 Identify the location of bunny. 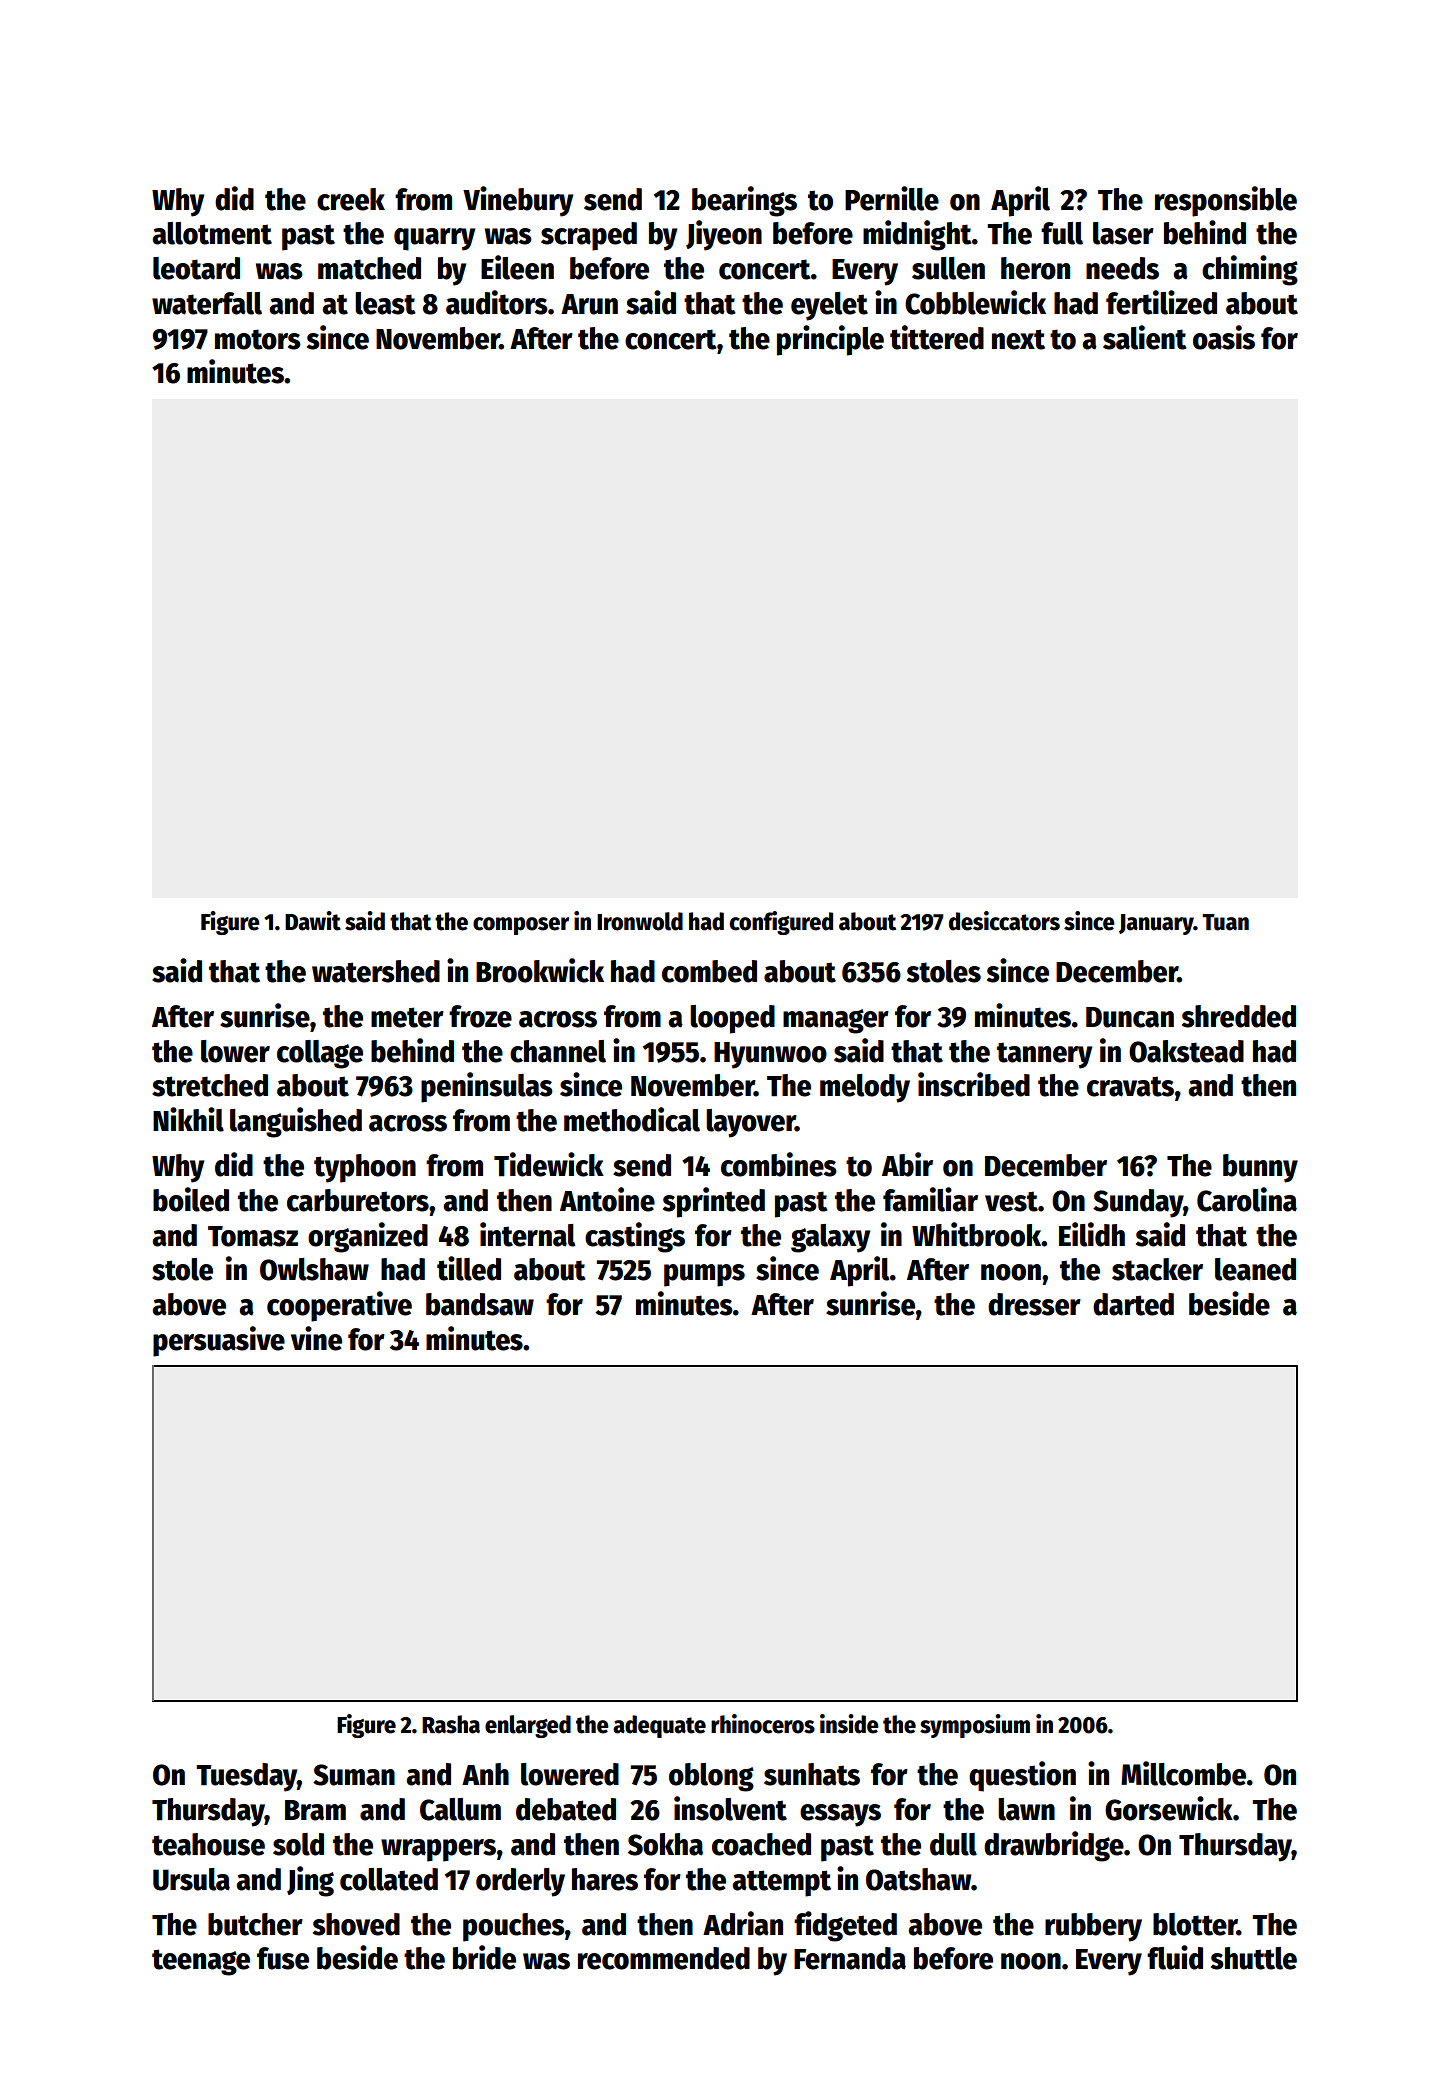
(1260, 1168).
